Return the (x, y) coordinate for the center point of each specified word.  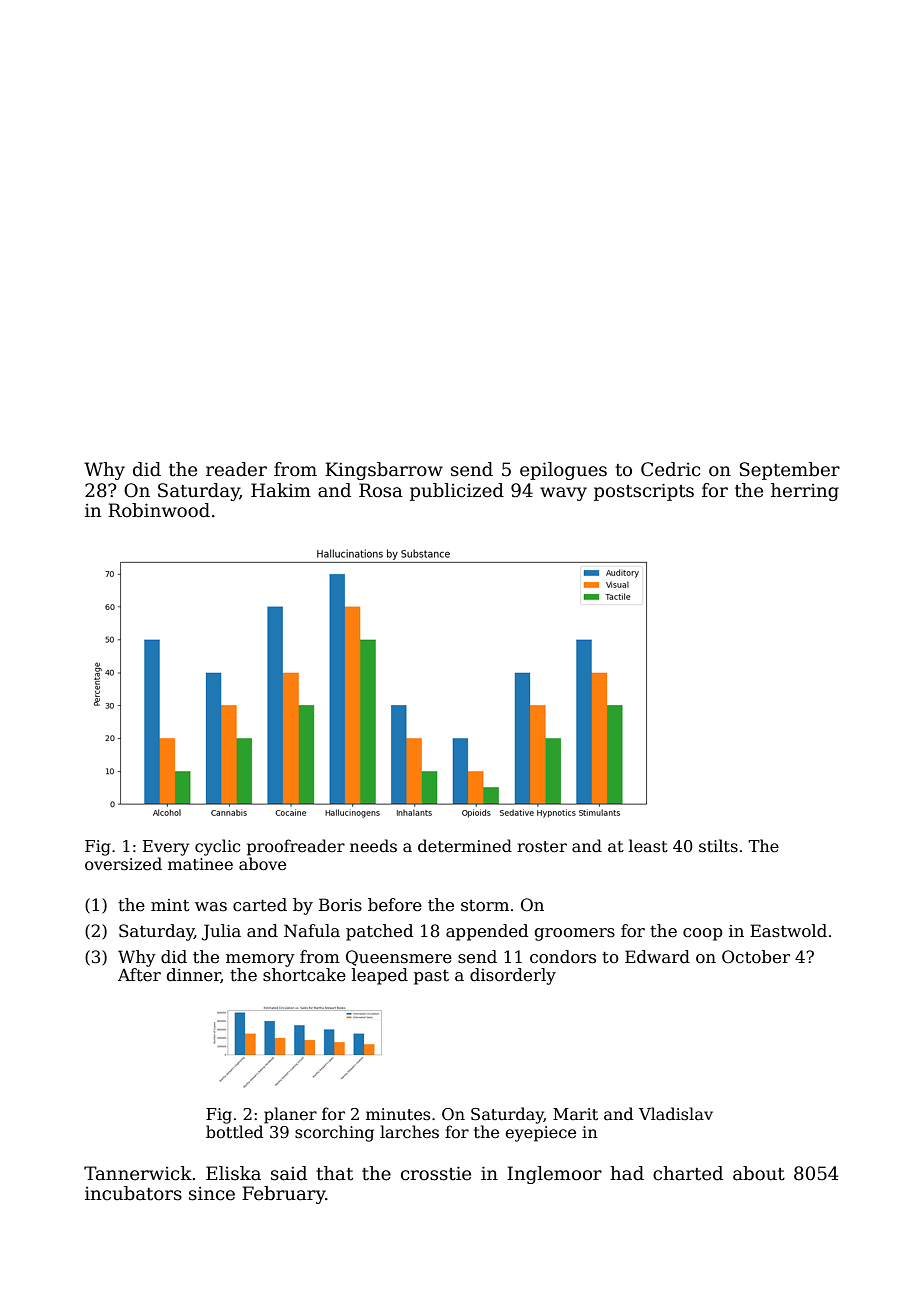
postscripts (644, 492)
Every (166, 848)
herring (805, 492)
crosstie (436, 1173)
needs (373, 846)
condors (563, 957)
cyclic (217, 847)
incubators (133, 1193)
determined (465, 846)
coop (703, 934)
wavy (563, 494)
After (139, 975)
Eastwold (788, 931)
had (627, 1173)
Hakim (281, 490)
